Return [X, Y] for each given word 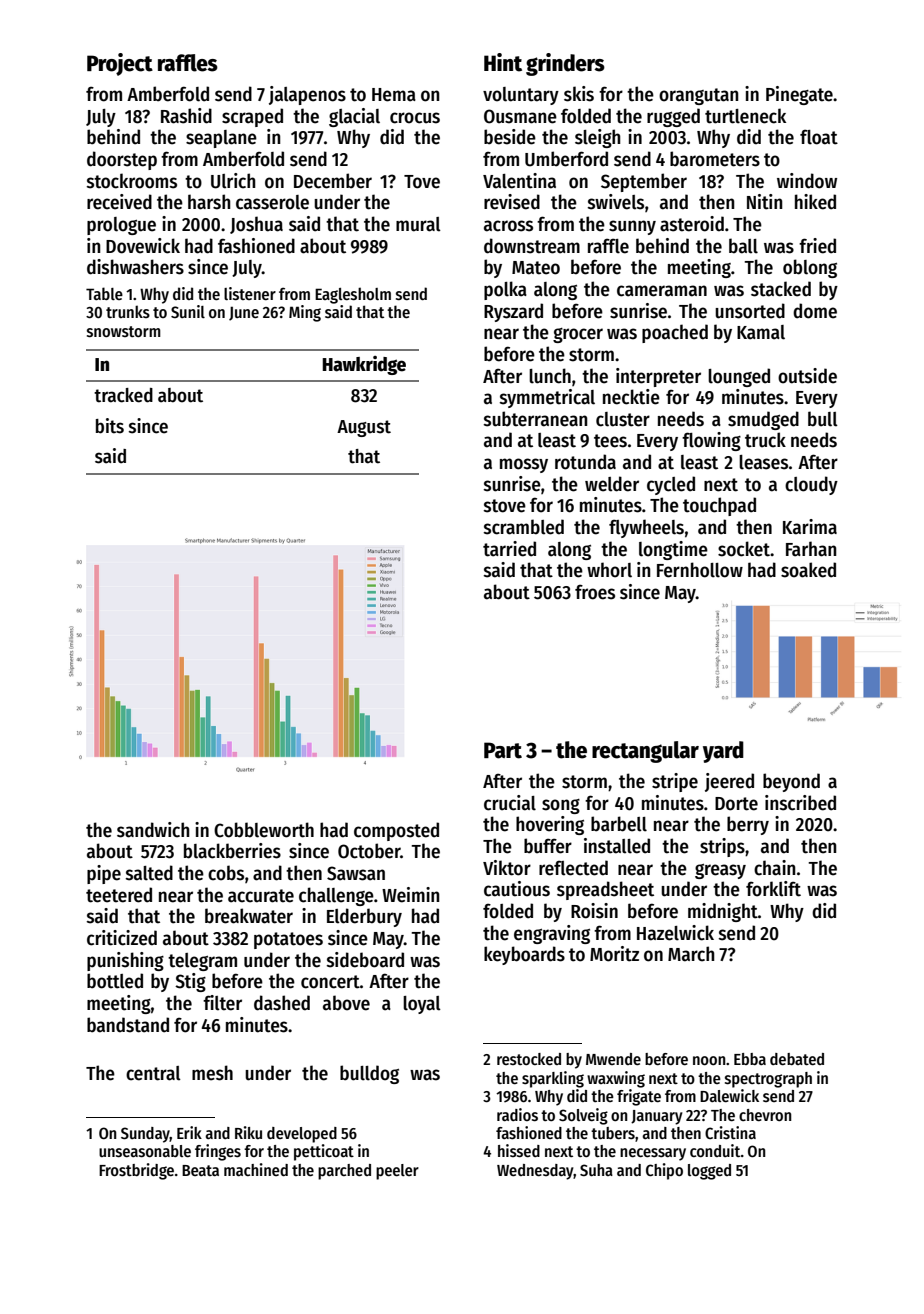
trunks [128, 311]
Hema [394, 95]
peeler [397, 1172]
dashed [282, 1003]
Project [120, 64]
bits [110, 426]
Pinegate [799, 95]
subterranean [535, 419]
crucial [510, 803]
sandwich [153, 830]
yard [723, 752]
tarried [509, 549]
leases [763, 462]
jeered [729, 782]
